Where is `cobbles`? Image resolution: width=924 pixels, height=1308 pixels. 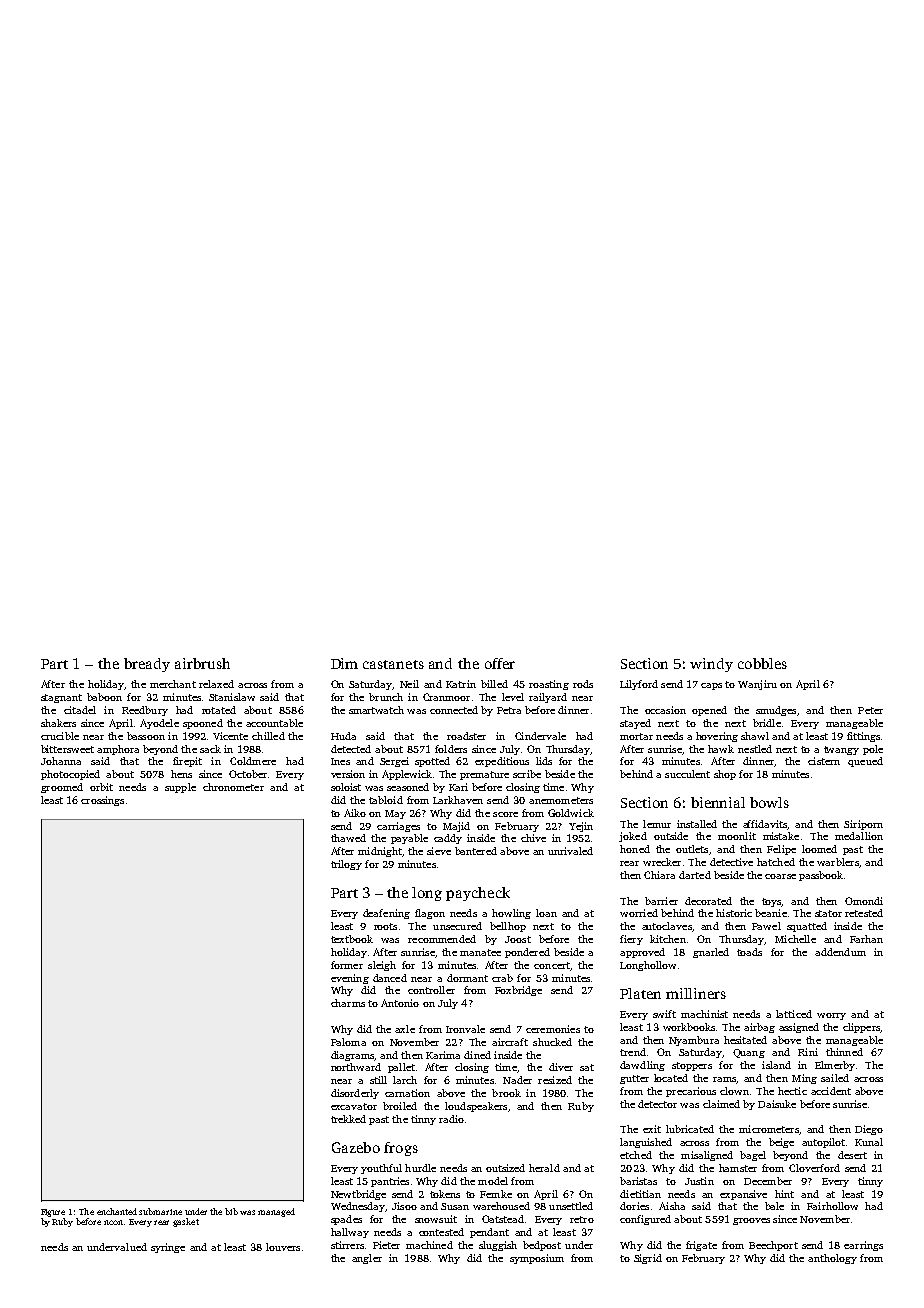
cobbles is located at coordinates (762, 663).
